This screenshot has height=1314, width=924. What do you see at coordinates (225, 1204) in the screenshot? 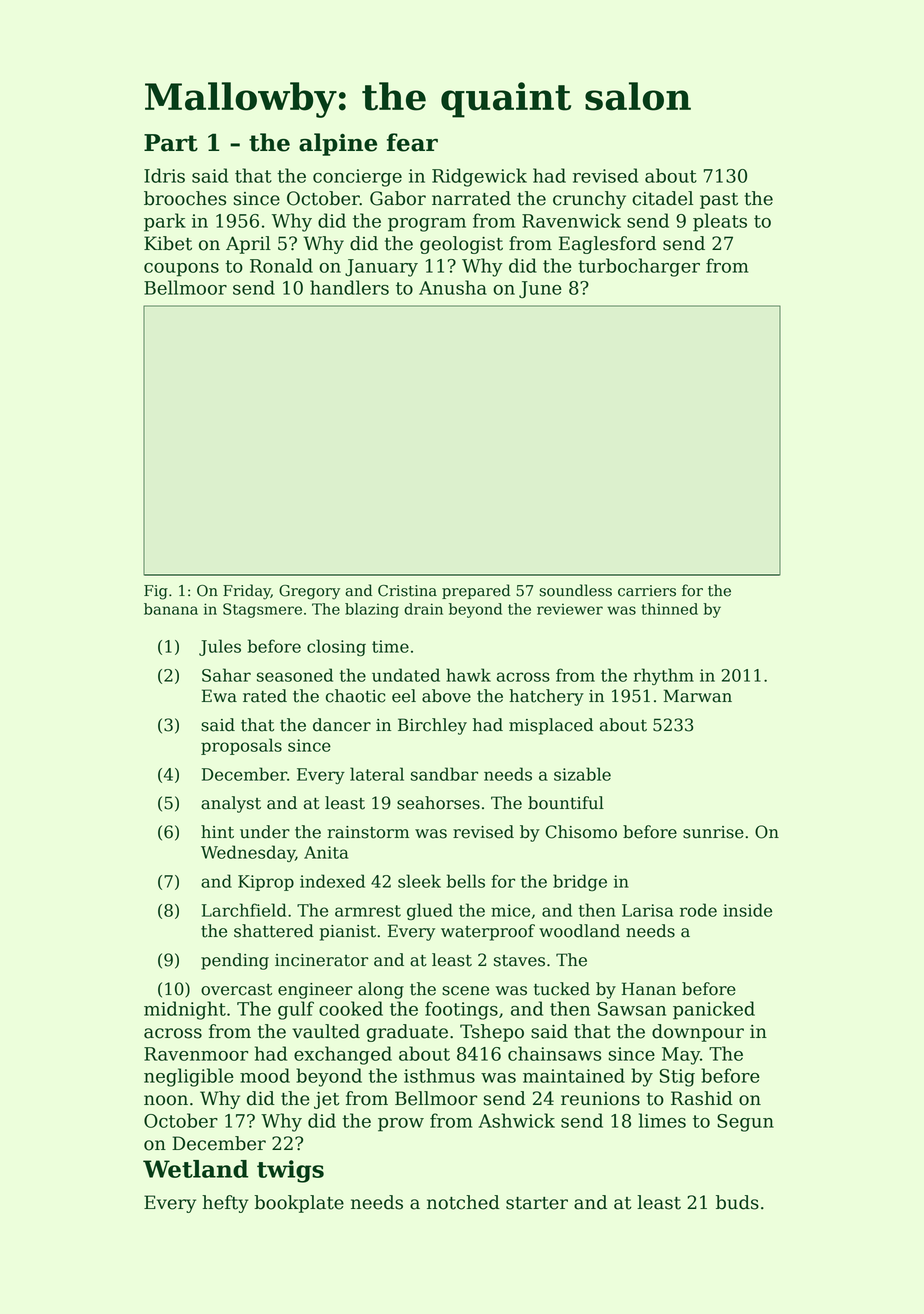
I see `hefty` at bounding box center [225, 1204].
